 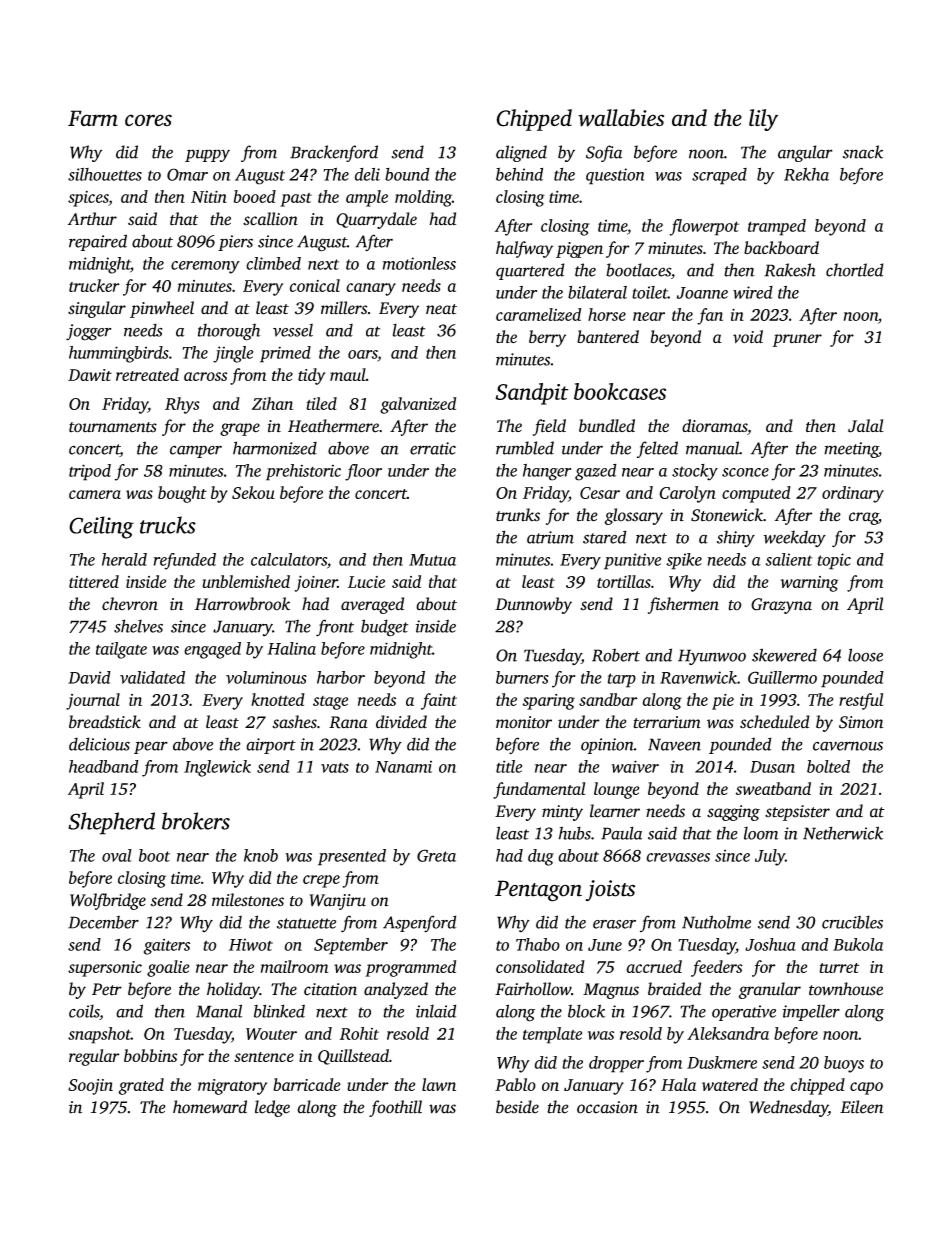 What do you see at coordinates (865, 655) in the document?
I see `loose` at bounding box center [865, 655].
